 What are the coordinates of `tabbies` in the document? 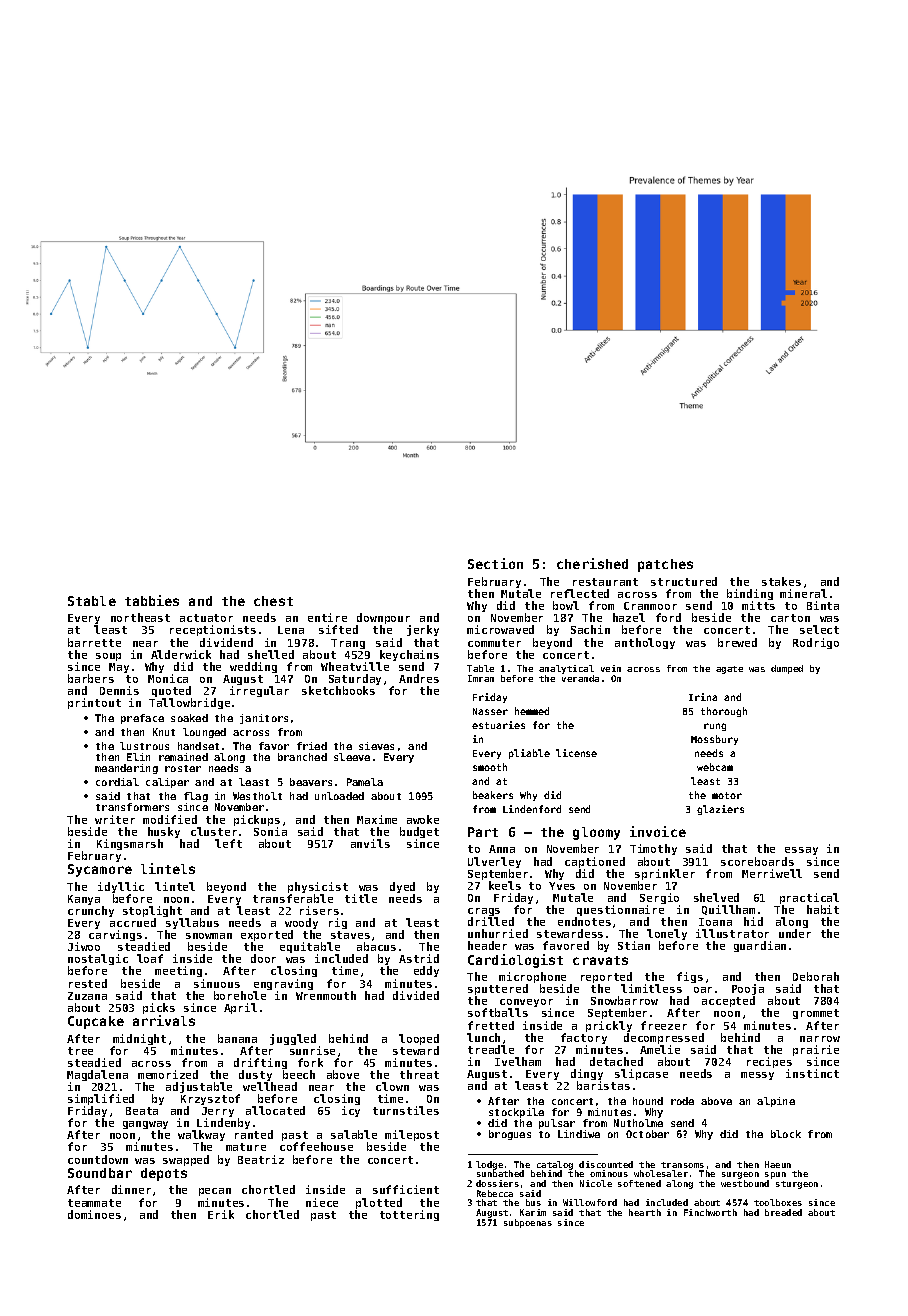 It's located at (152, 600).
